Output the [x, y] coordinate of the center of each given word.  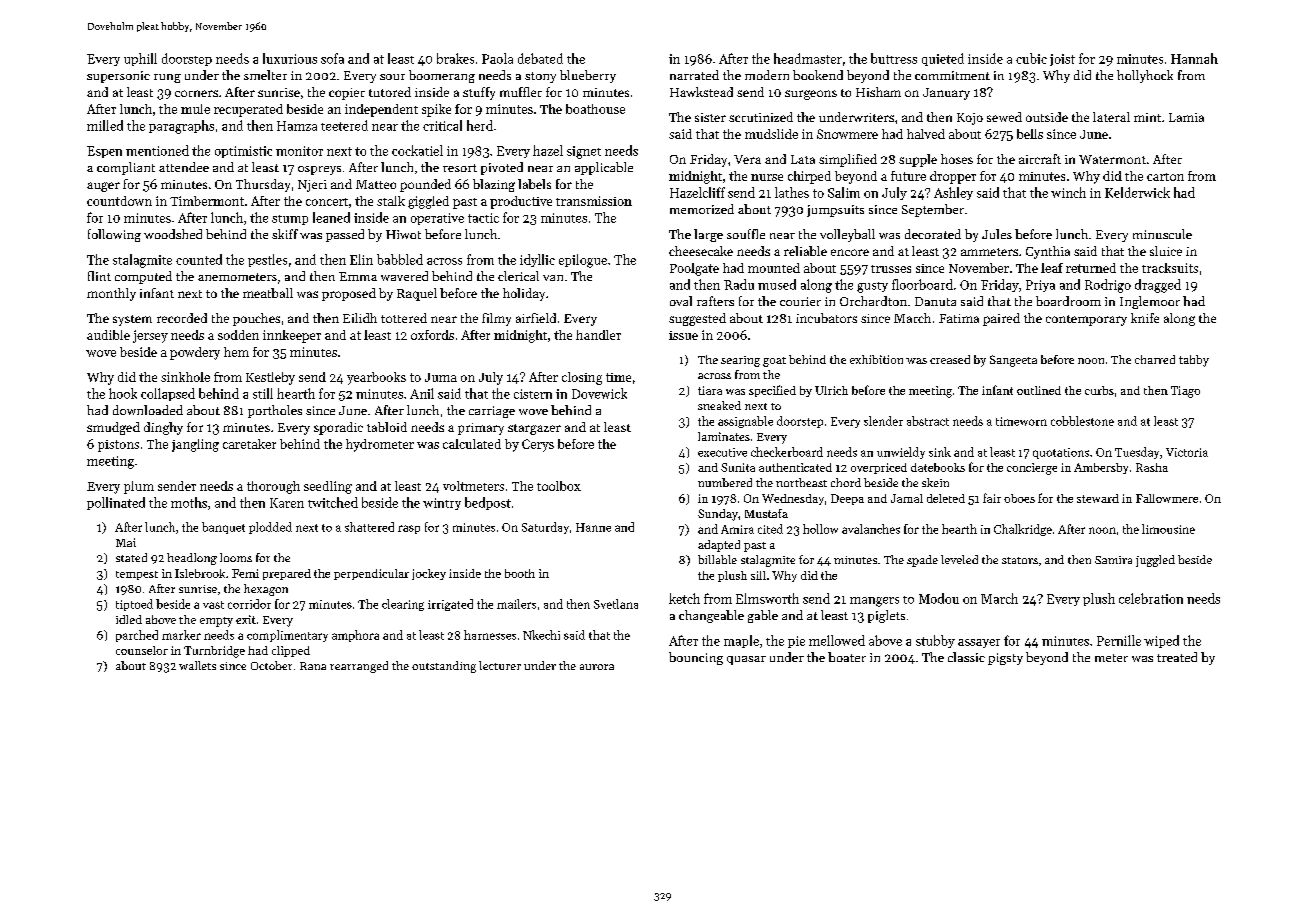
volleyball [847, 235]
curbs [1099, 390]
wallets [197, 665]
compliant [126, 168]
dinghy [163, 428]
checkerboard [787, 452]
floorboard [922, 284]
